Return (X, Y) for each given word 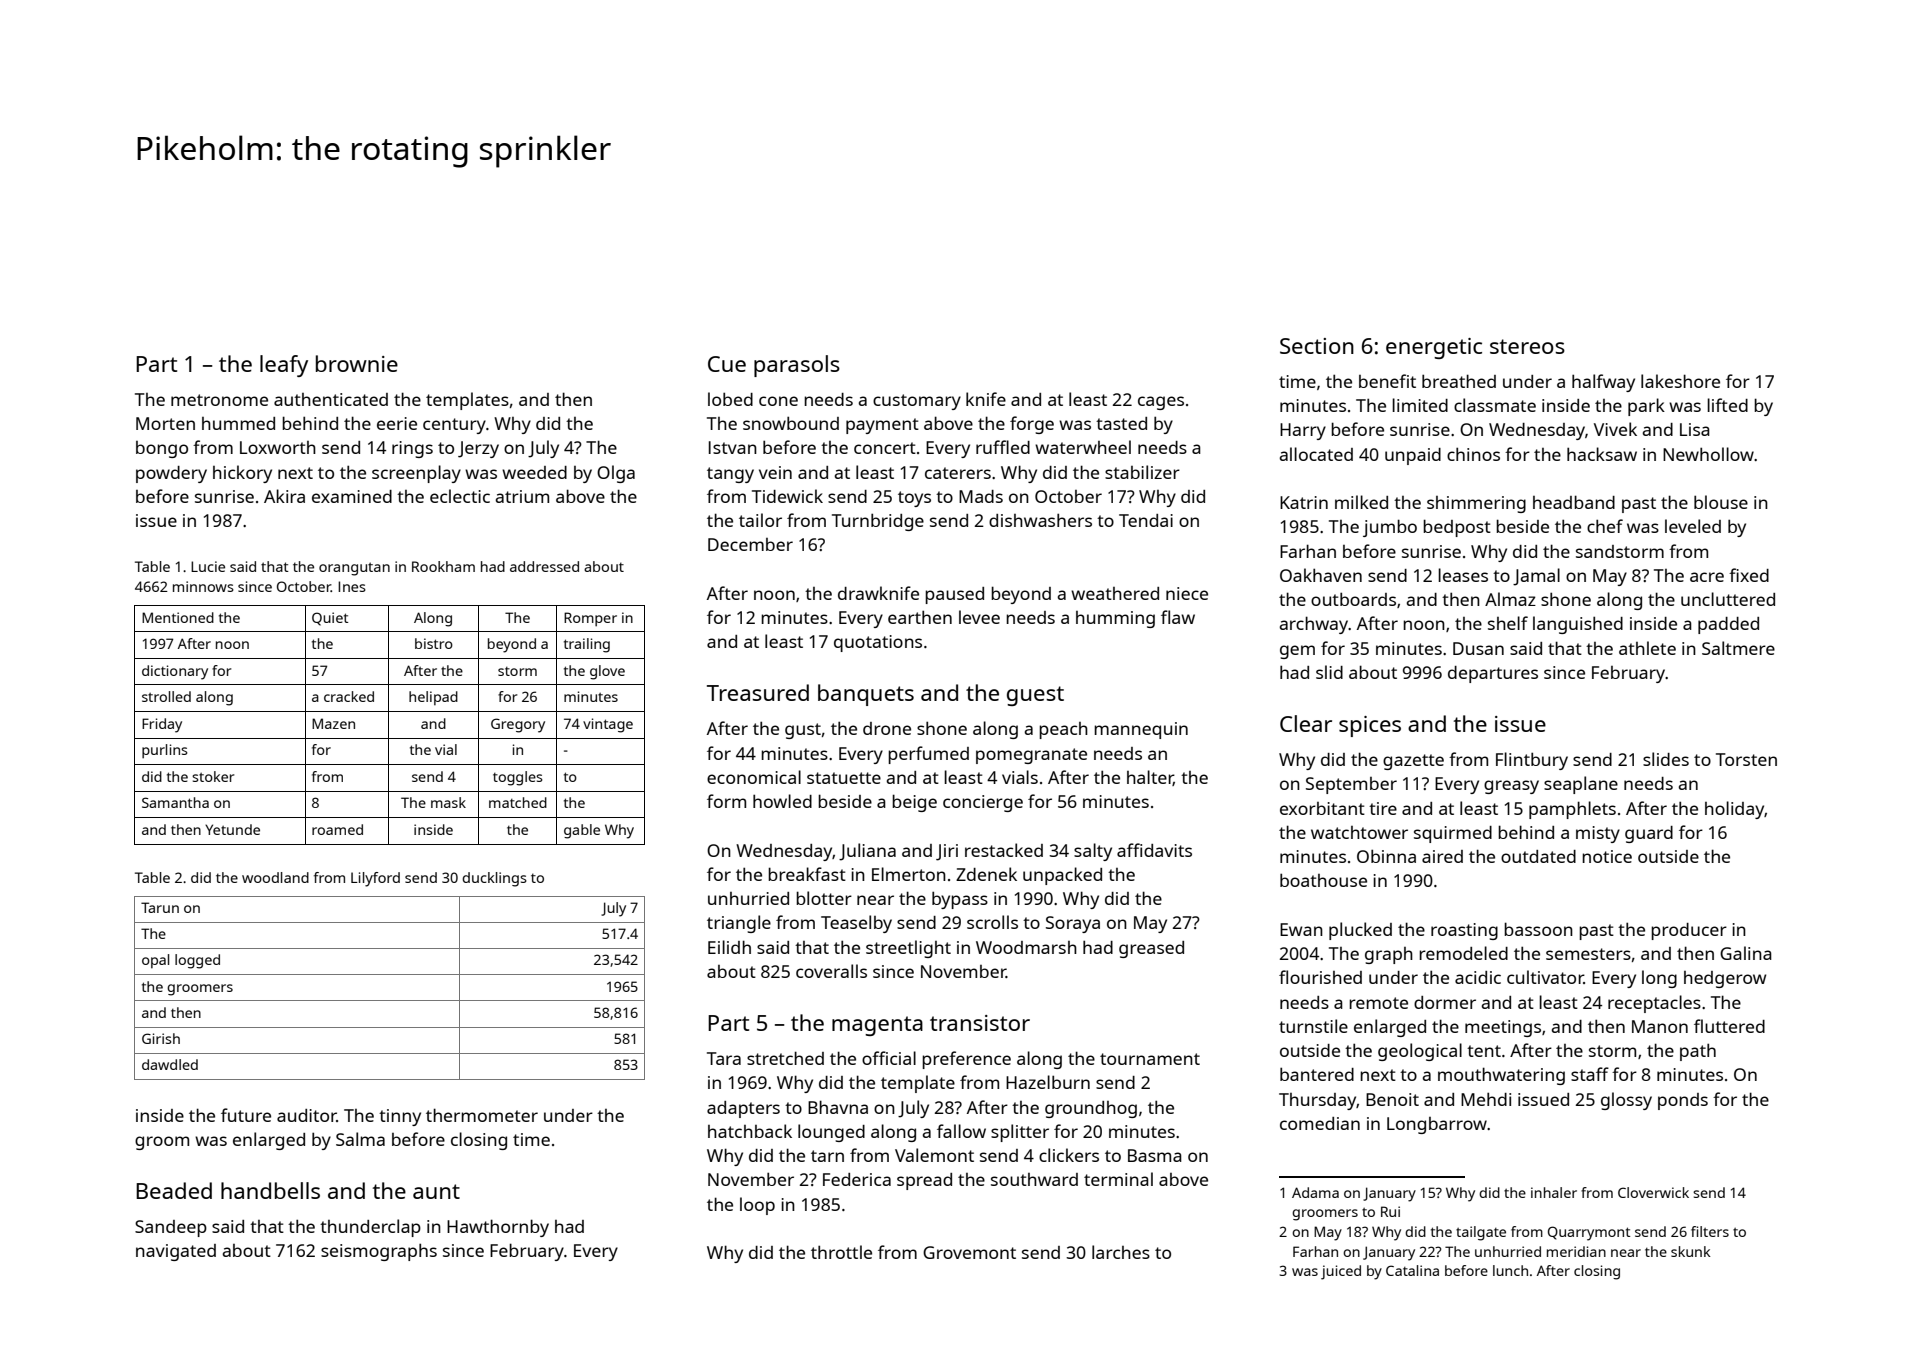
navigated (176, 1252)
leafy (284, 366)
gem (1297, 652)
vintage (608, 725)
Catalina (1412, 1270)
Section (1317, 346)
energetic (1434, 348)
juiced (1341, 1272)
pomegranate (1031, 756)
